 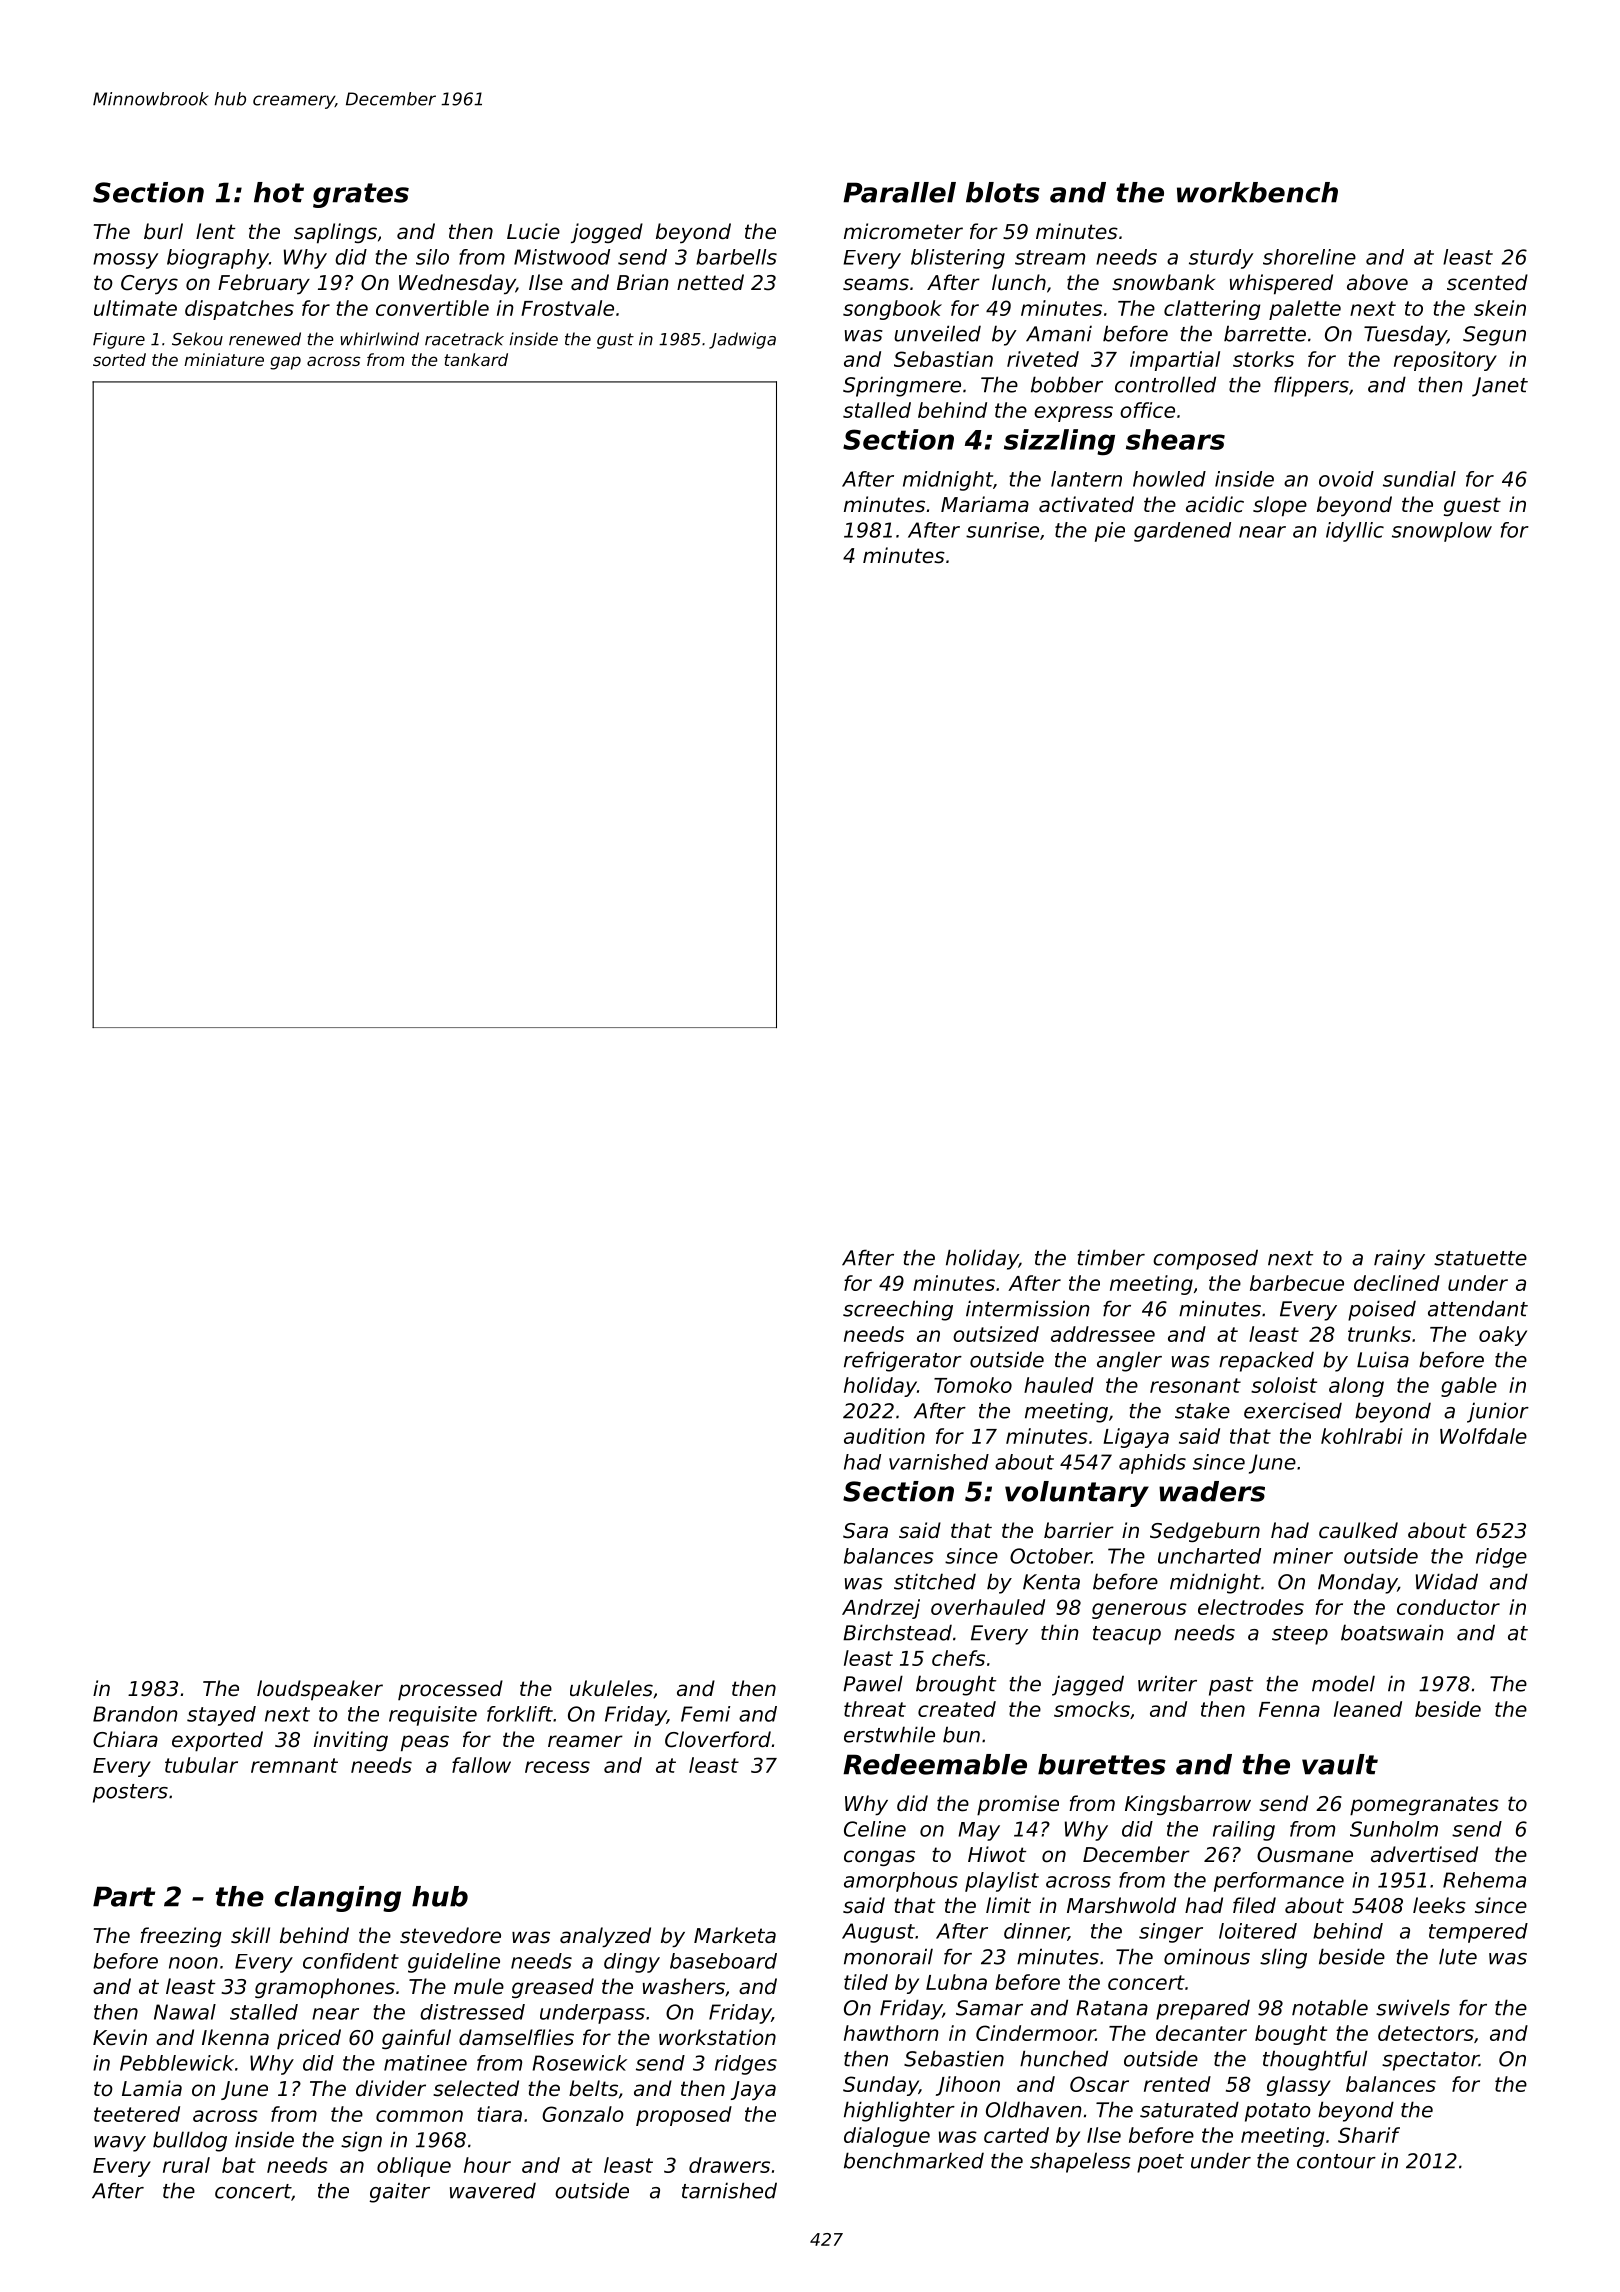 I want to click on steep, so click(x=1300, y=1635).
